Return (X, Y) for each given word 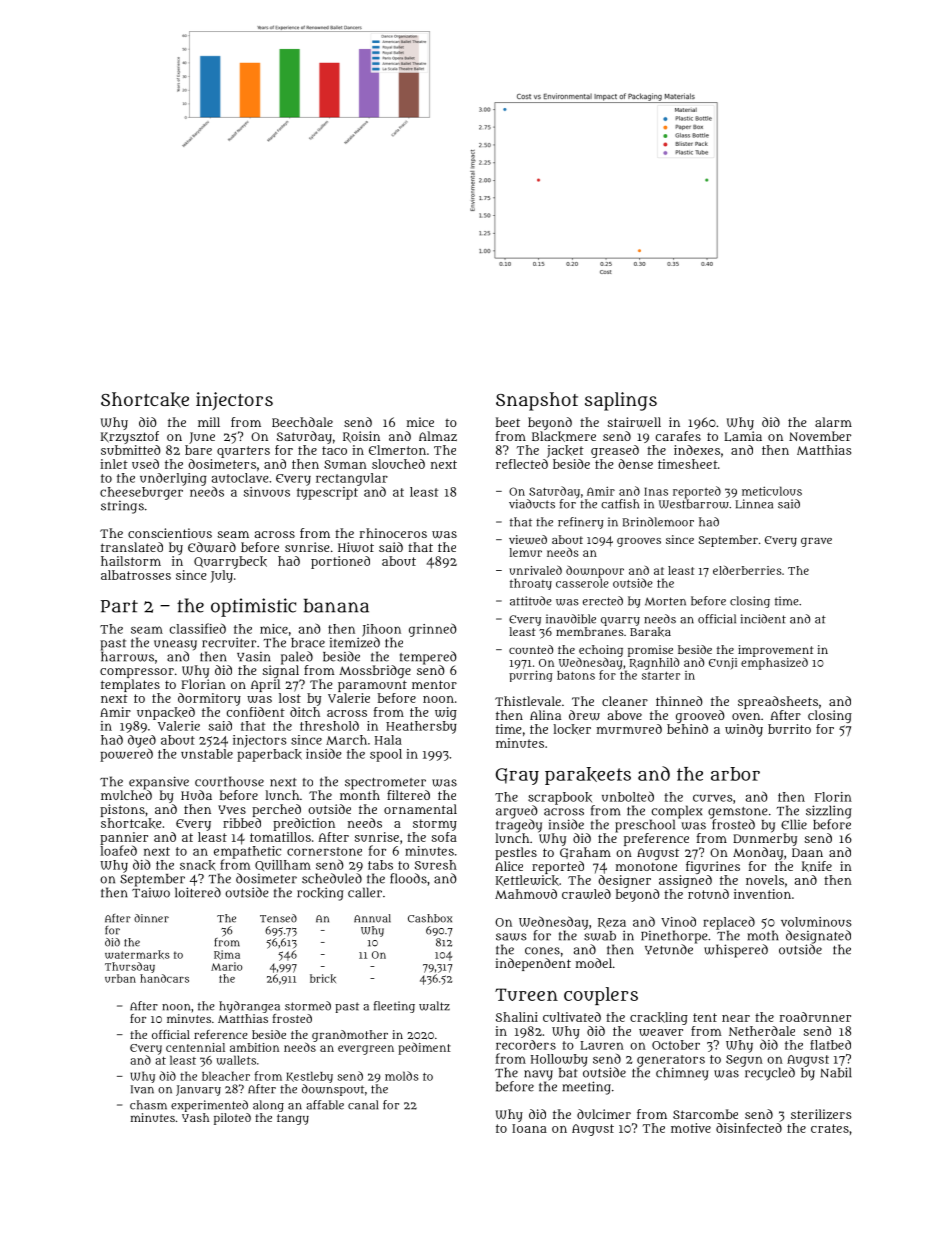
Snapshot (537, 401)
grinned (433, 630)
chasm (148, 1105)
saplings (621, 401)
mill (209, 422)
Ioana (529, 1128)
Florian (203, 684)
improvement (776, 651)
